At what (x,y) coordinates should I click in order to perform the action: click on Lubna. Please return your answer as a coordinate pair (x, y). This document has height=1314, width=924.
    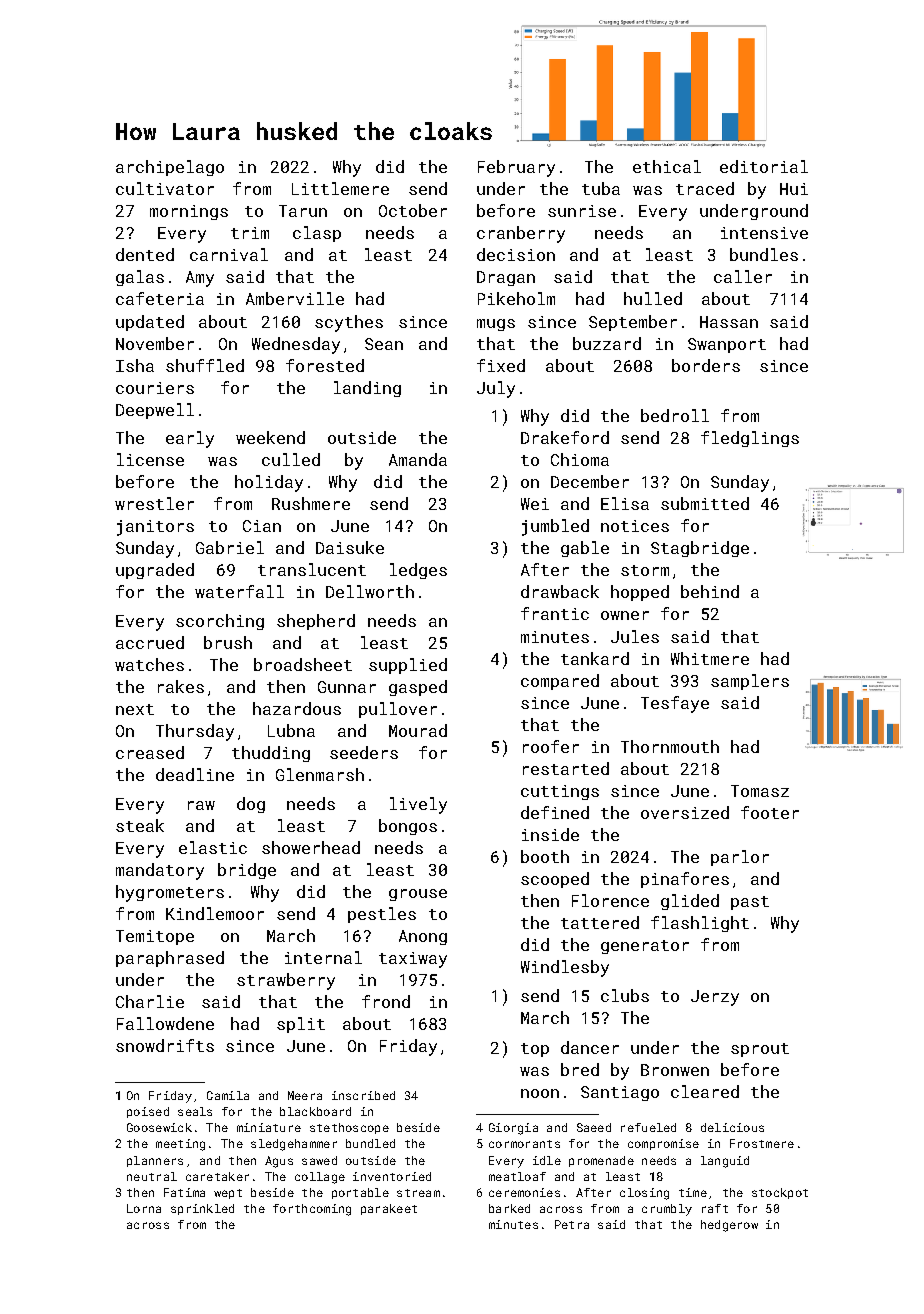
    Looking at the image, I should click on (291, 730).
